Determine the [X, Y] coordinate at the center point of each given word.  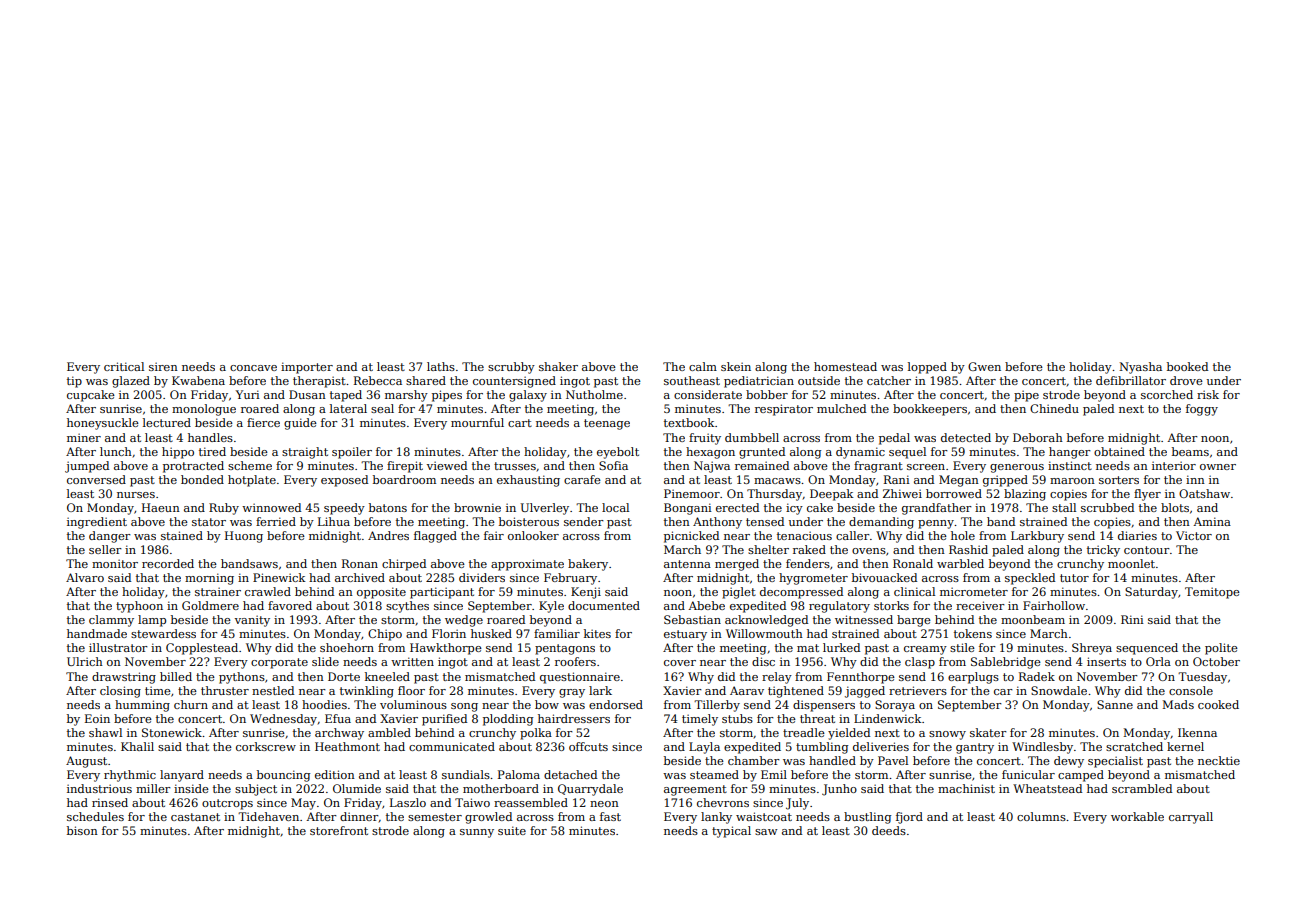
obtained [1119, 451]
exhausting [528, 481]
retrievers [918, 690]
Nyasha [1140, 368]
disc [763, 661]
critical [124, 366]
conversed [96, 479]
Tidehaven [268, 816]
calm [703, 366]
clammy [111, 621]
